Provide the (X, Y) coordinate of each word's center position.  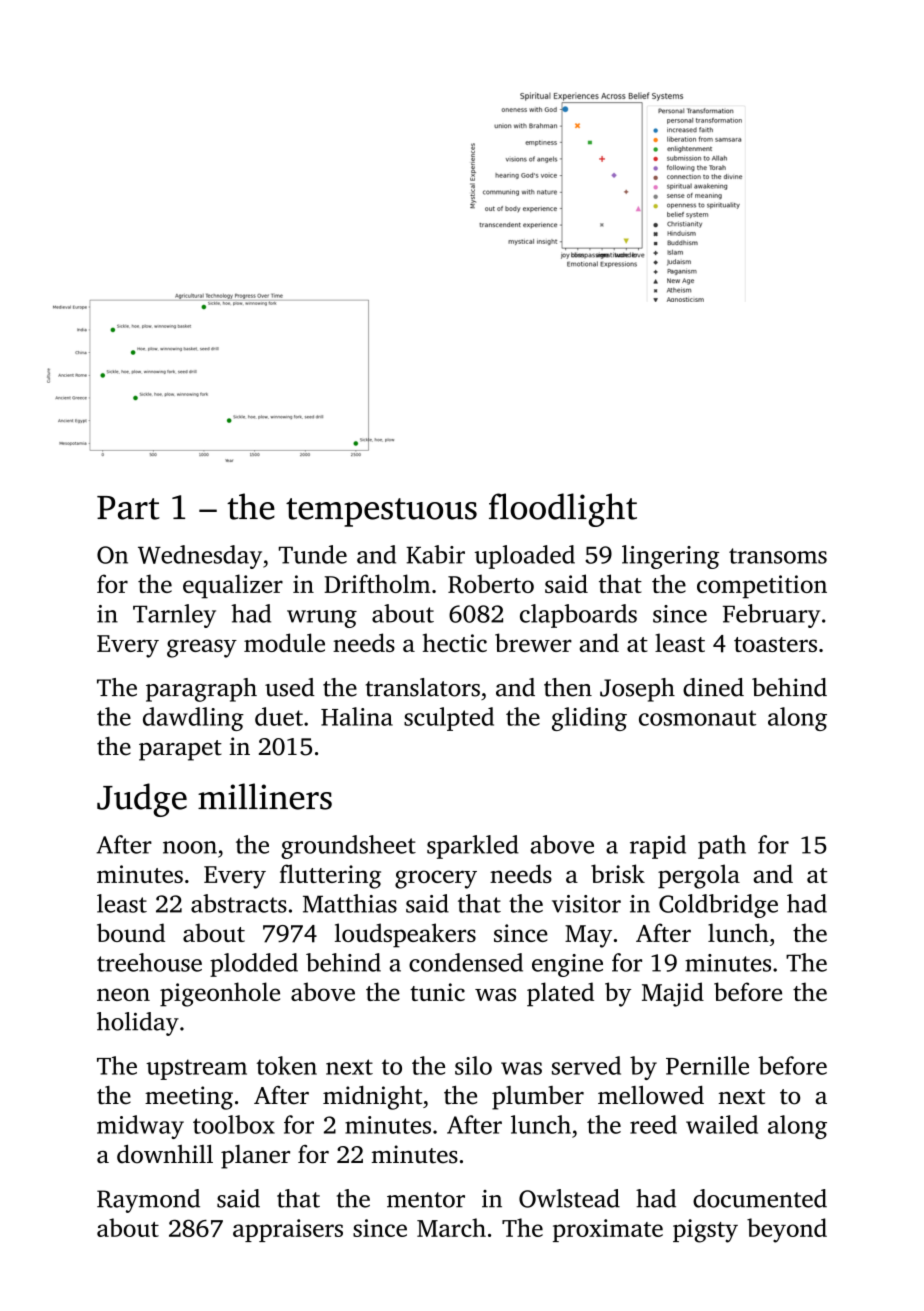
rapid (658, 847)
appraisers (288, 1230)
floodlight (563, 510)
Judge (142, 800)
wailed (722, 1124)
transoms (778, 556)
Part (128, 508)
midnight (372, 1098)
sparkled (473, 847)
